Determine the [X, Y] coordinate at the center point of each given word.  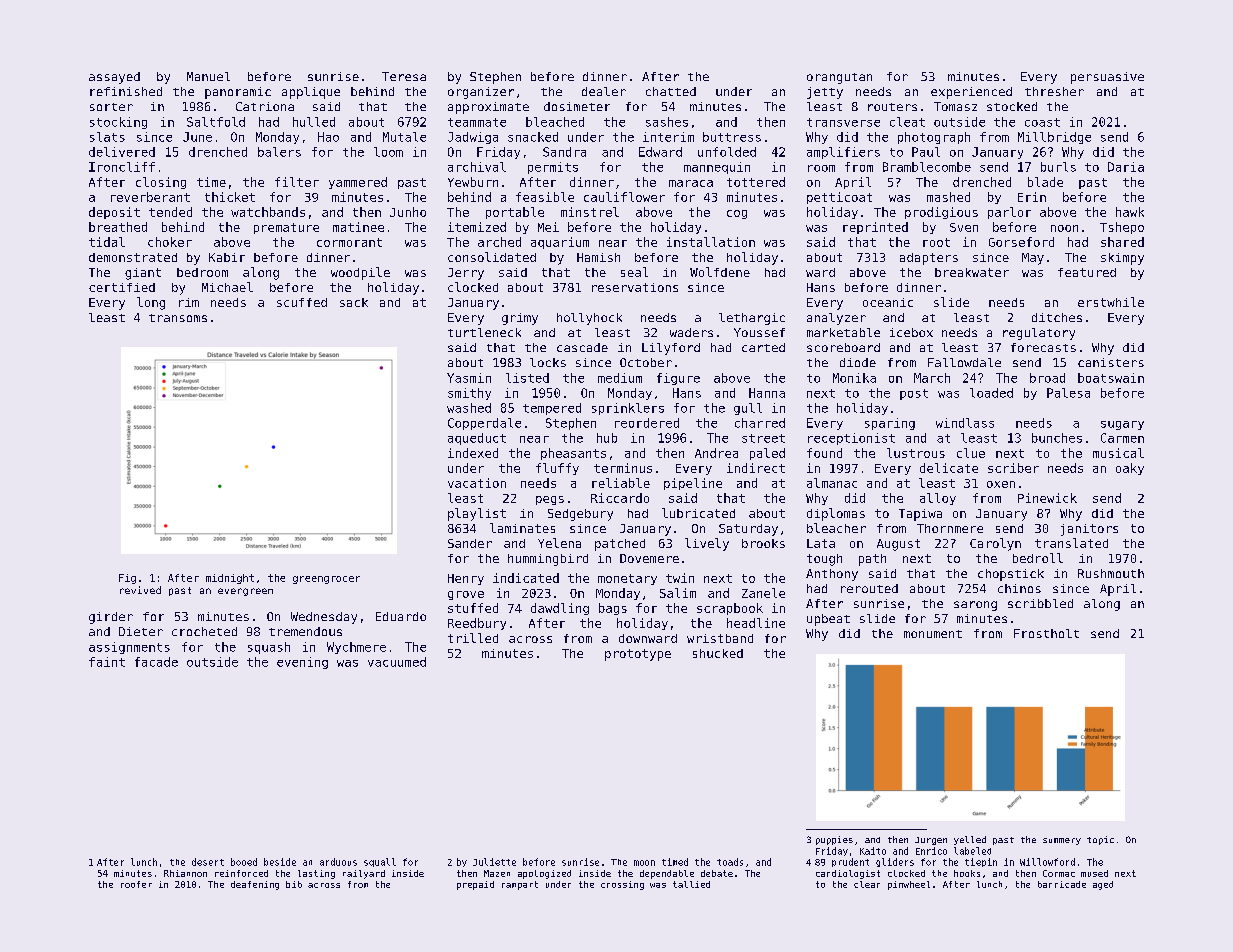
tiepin [981, 862]
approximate [488, 108]
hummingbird [548, 560]
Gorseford [1021, 242]
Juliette [494, 862]
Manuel [208, 76]
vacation [477, 483]
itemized [477, 227]
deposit [114, 213]
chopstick [1011, 575]
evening [302, 663]
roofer [136, 884]
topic [1100, 840]
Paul [926, 152]
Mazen [497, 873]
